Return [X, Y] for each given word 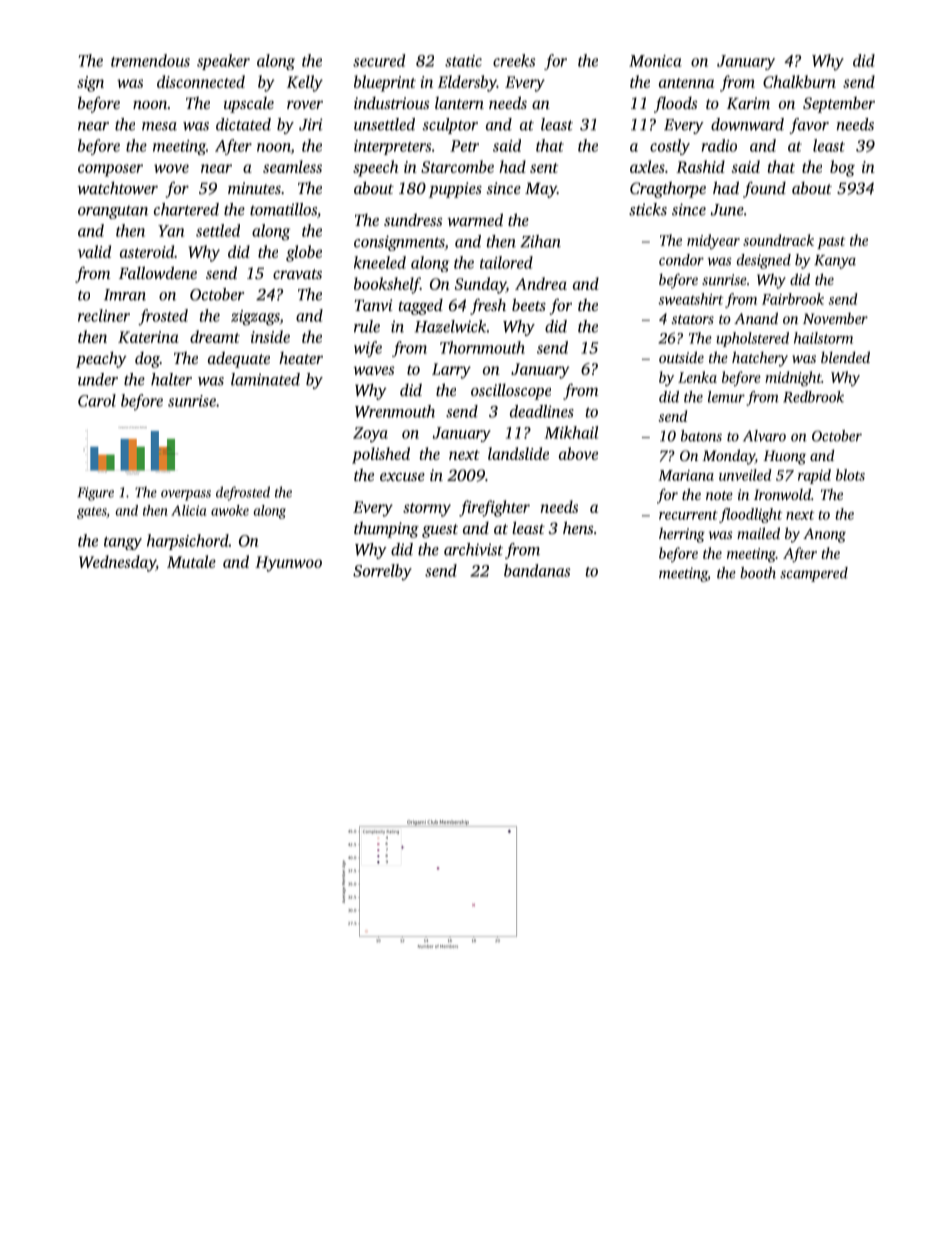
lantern [459, 102]
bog [842, 168]
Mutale [191, 561]
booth [758, 573]
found [764, 190]
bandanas [537, 570]
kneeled [380, 262]
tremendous [150, 60]
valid [94, 251]
